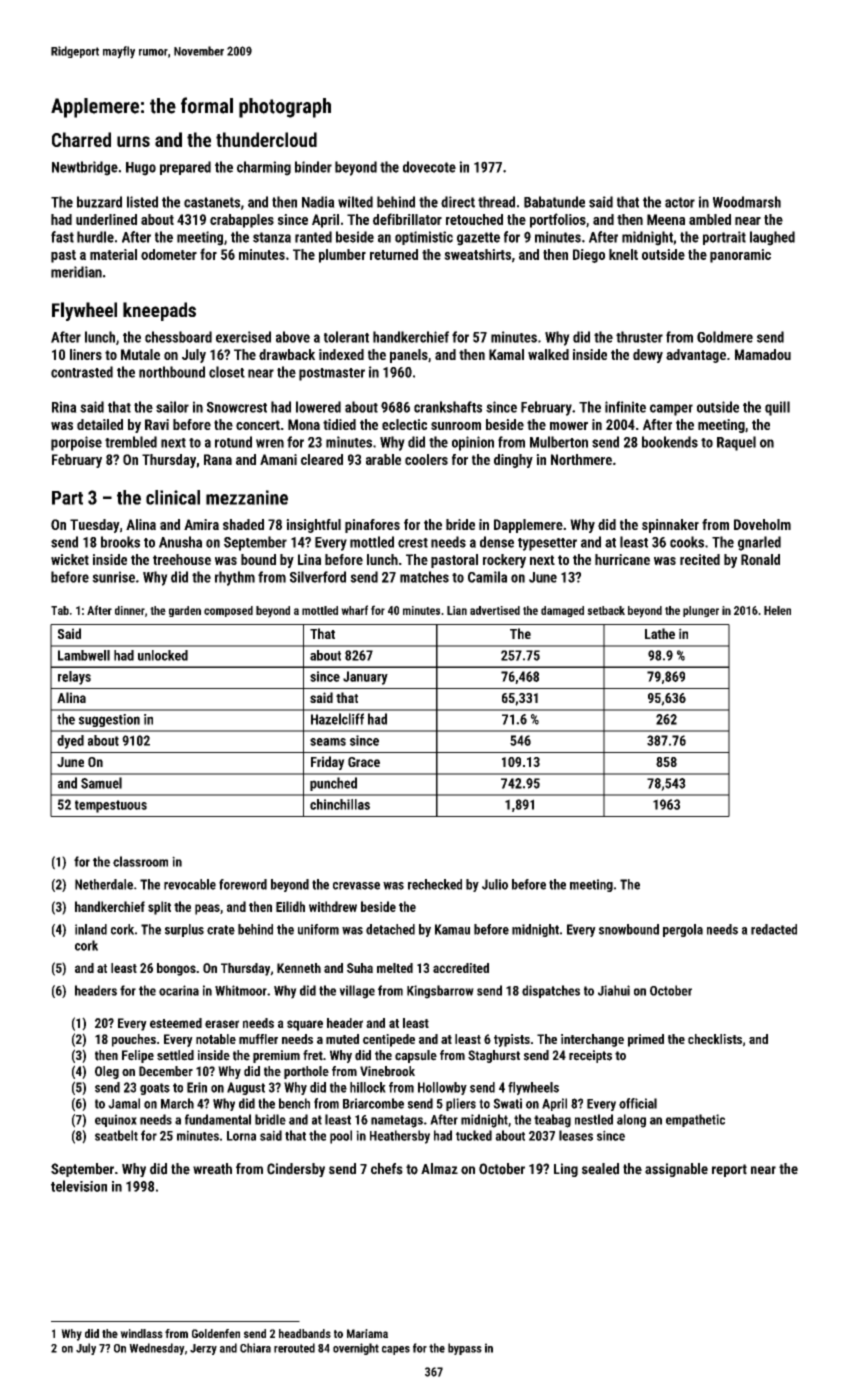 Image resolution: width=849 pixels, height=1400 pixels. What do you see at coordinates (547, 544) in the document?
I see `typesetter` at bounding box center [547, 544].
